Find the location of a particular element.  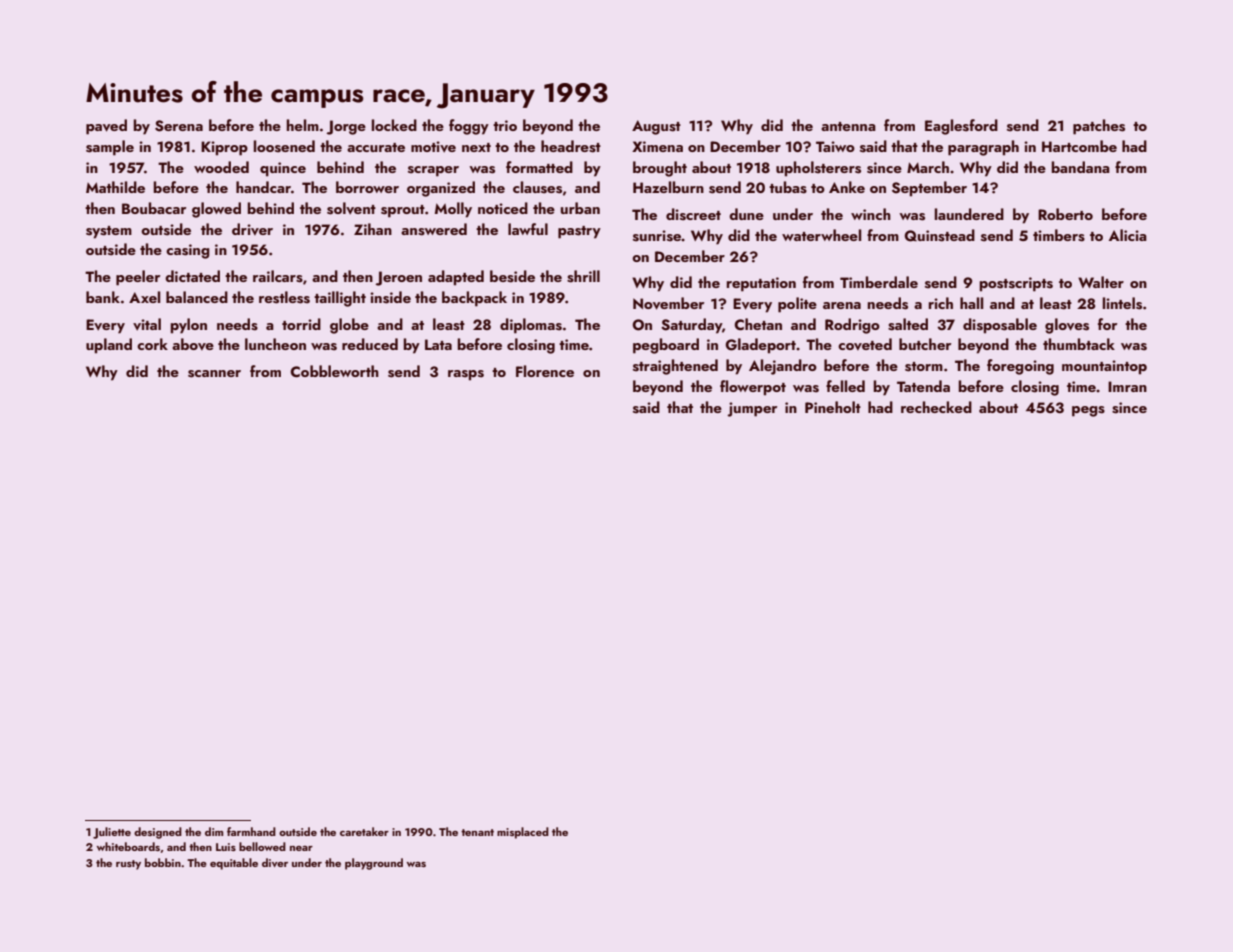

jumper is located at coordinates (752, 409).
